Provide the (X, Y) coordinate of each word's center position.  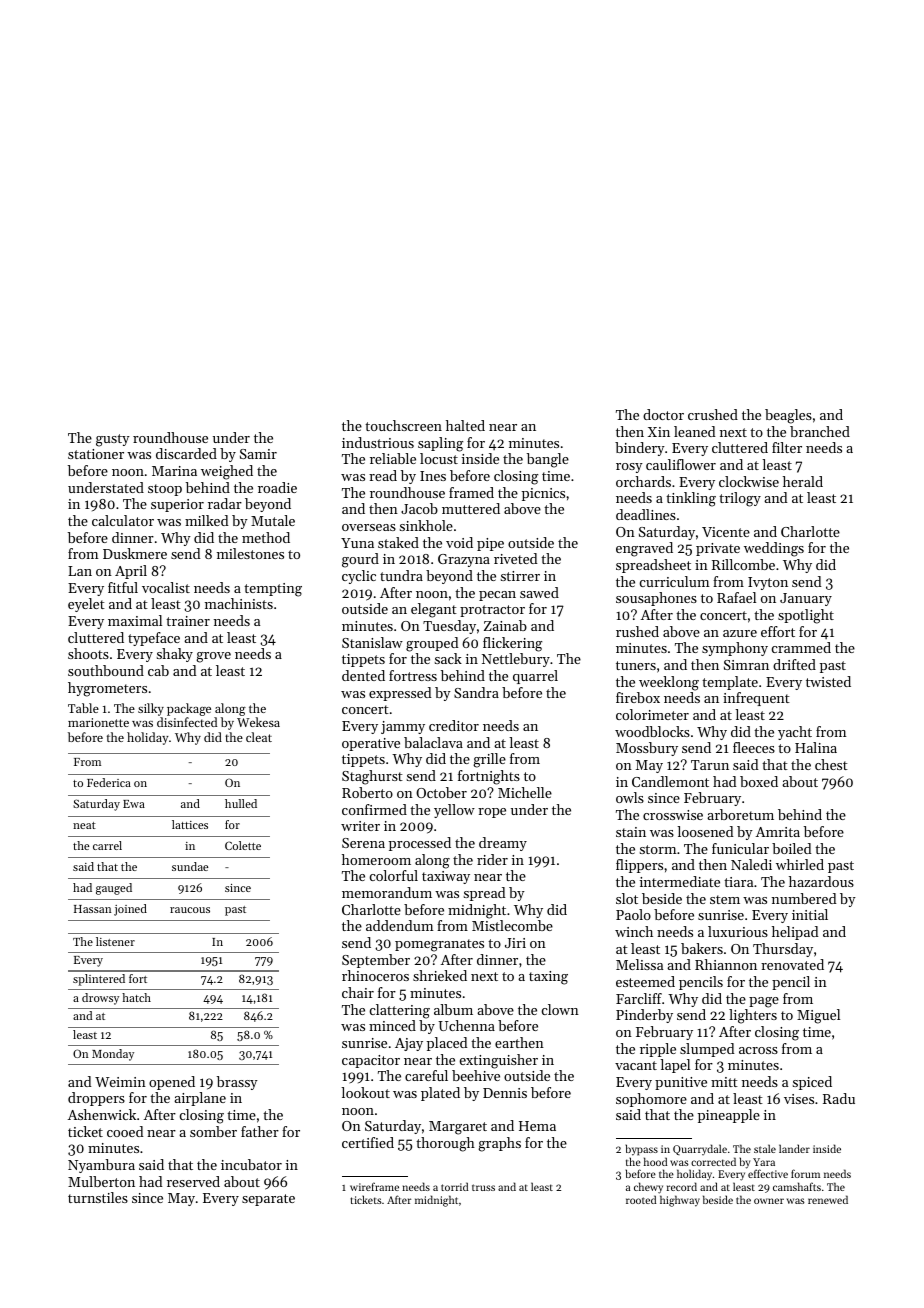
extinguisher (499, 1061)
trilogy (740, 499)
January (806, 599)
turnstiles (98, 1197)
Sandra (476, 692)
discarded (186, 453)
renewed (828, 1199)
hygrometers (107, 689)
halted (465, 425)
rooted (641, 1199)
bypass (641, 1150)
